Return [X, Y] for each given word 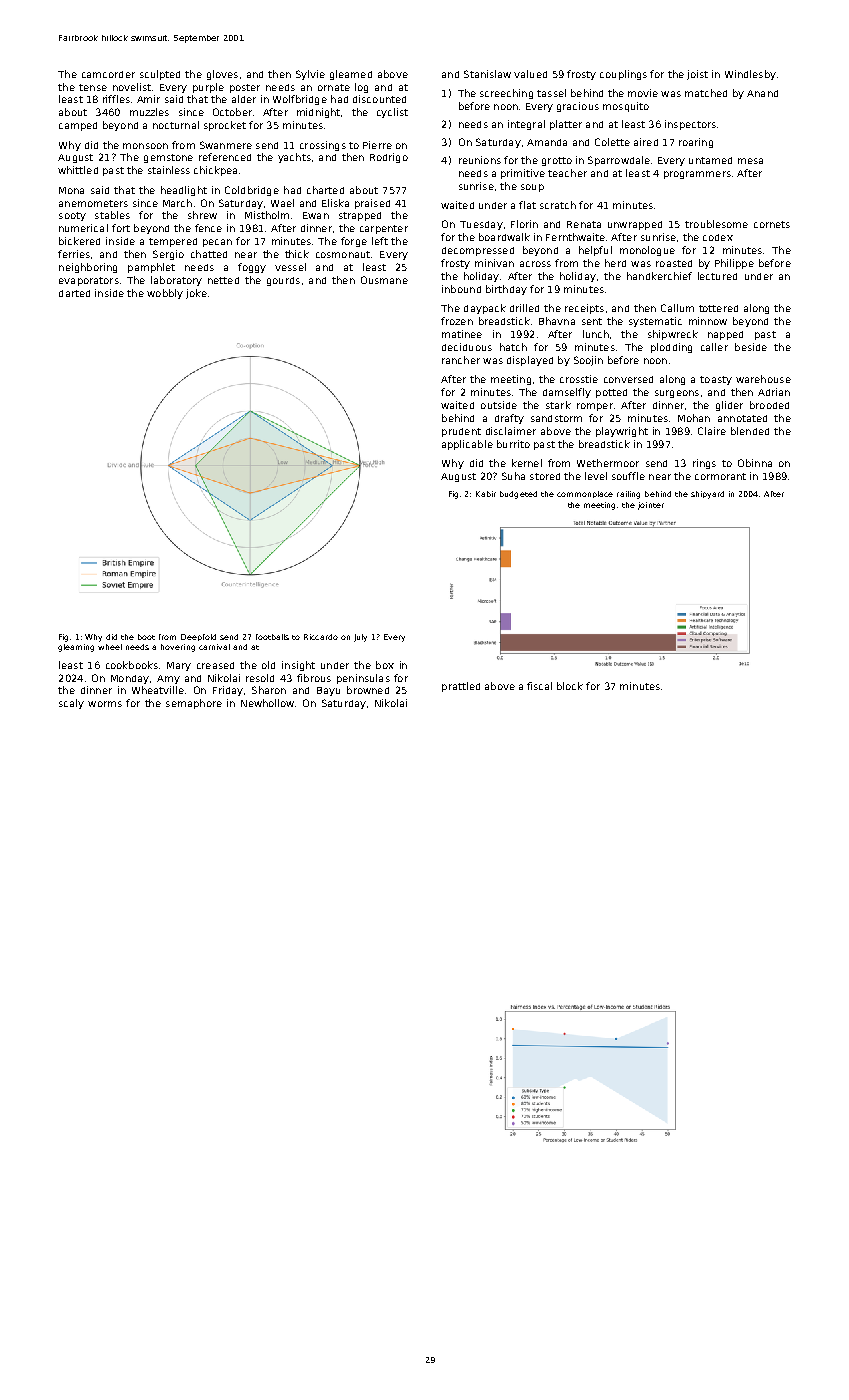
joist [697, 75]
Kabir [486, 494]
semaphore [194, 704]
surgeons [677, 394]
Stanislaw [487, 74]
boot [146, 637]
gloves [222, 75]
